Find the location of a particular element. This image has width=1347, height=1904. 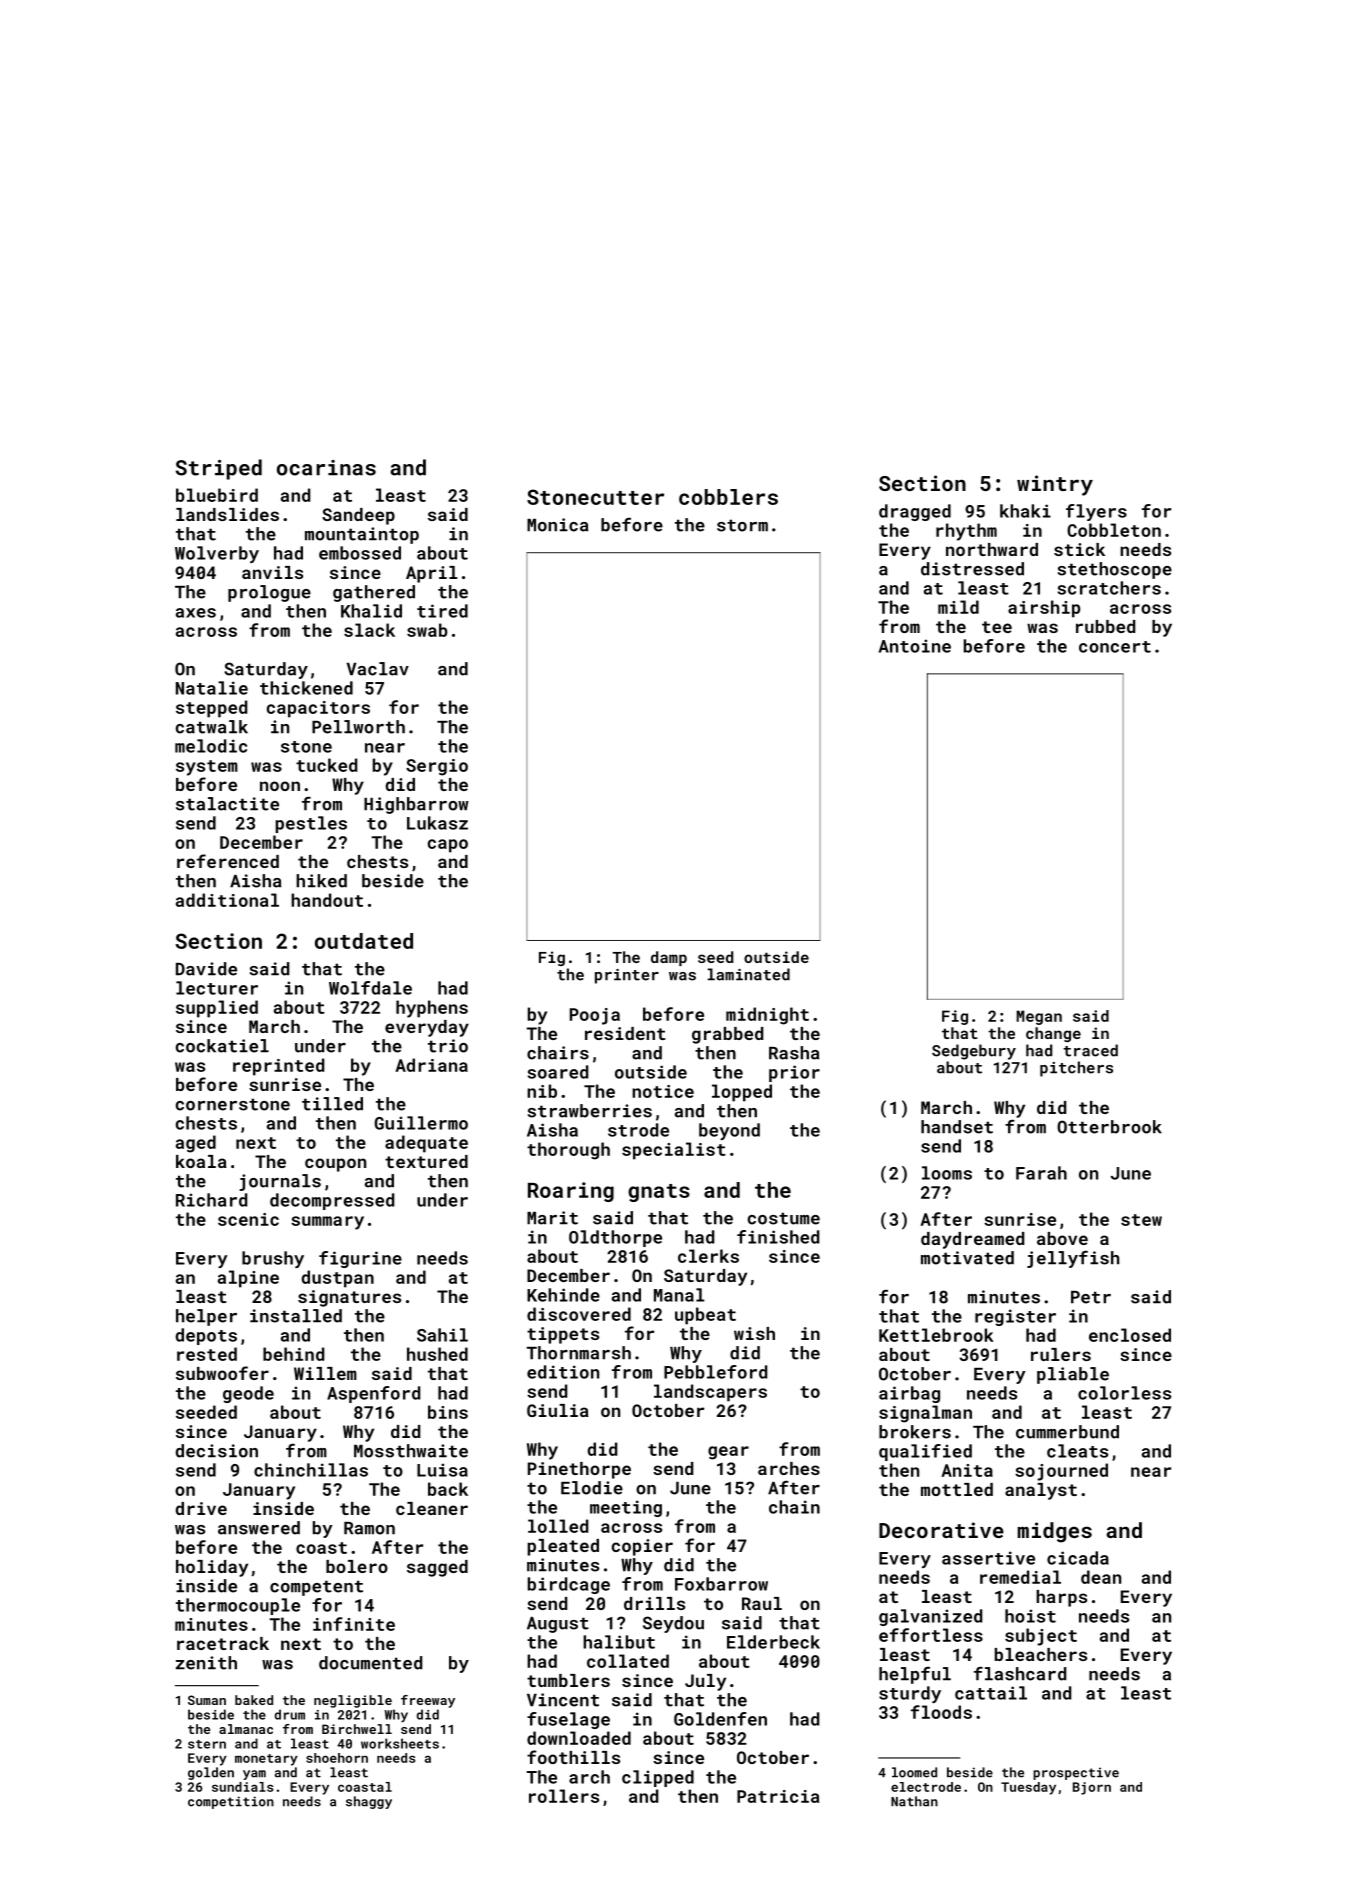

wintry is located at coordinates (1055, 485).
